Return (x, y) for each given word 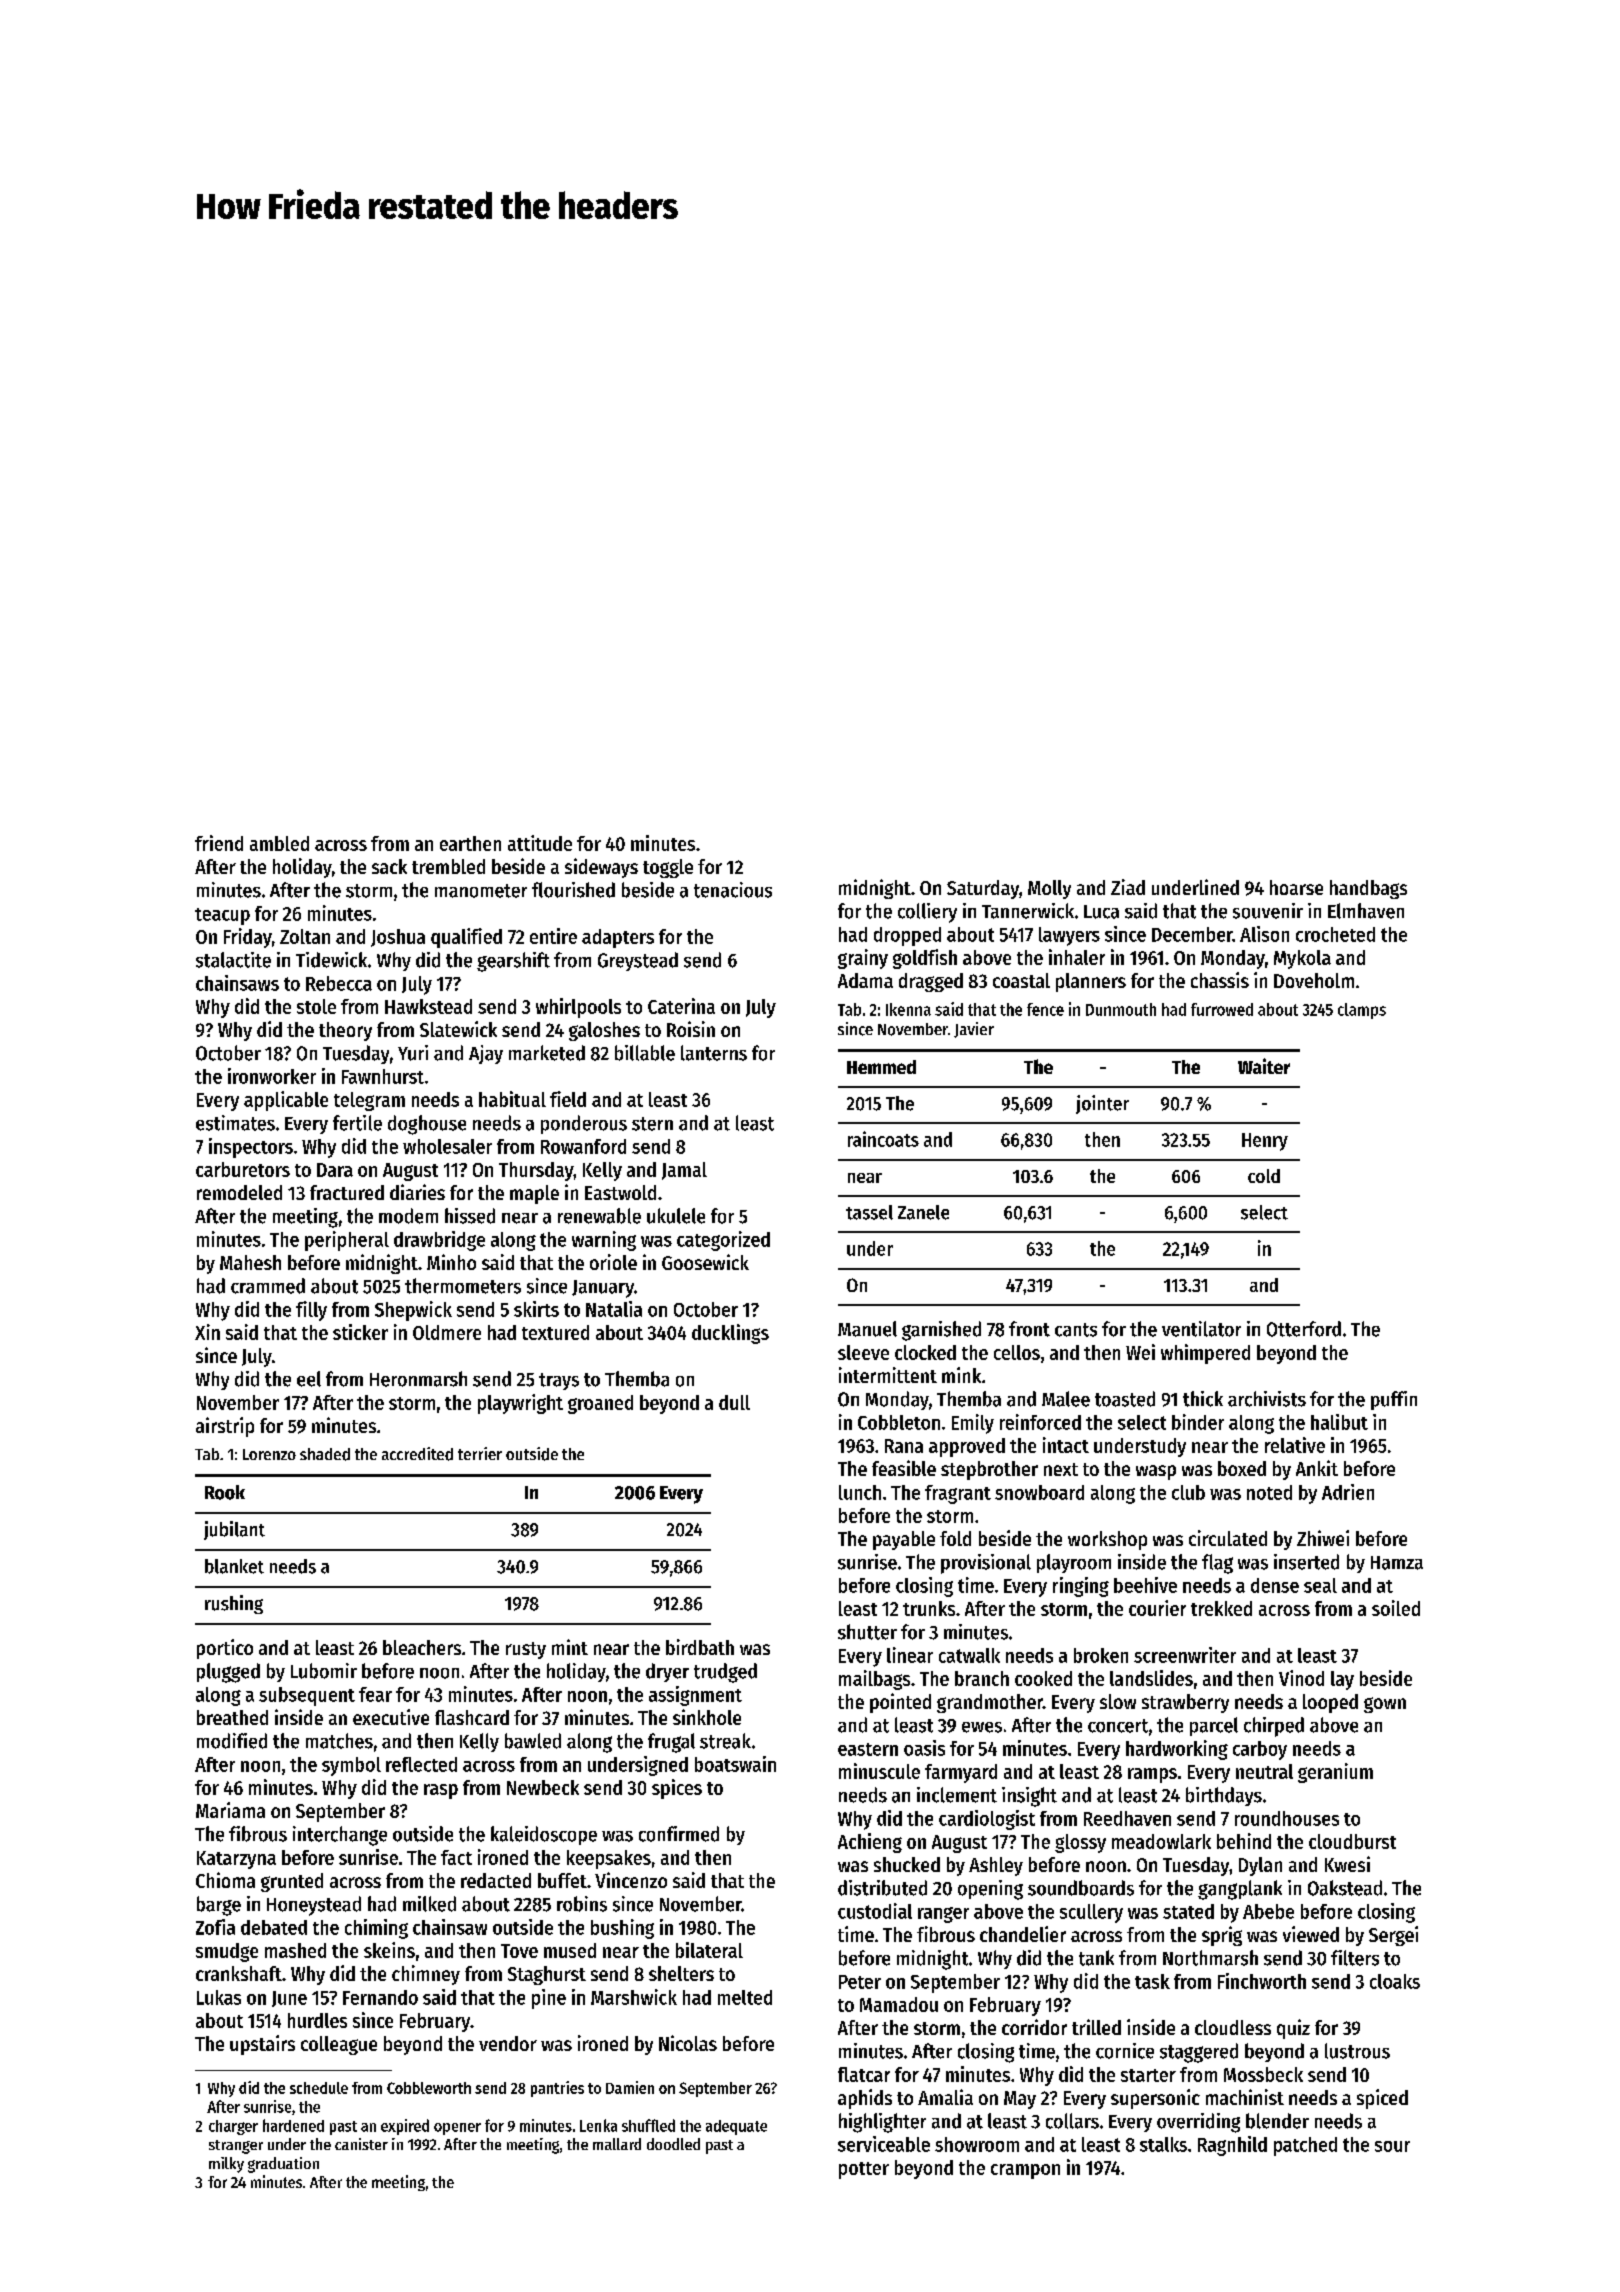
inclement (957, 1795)
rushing (234, 1604)
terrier (480, 1453)
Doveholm (1314, 980)
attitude (540, 843)
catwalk (969, 1655)
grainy (863, 959)
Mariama (230, 1810)
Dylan (1260, 1866)
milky (226, 2165)
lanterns (714, 1053)
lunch (860, 1492)
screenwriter (1185, 1655)
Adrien (1348, 1492)
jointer (1102, 1104)
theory (345, 1031)
